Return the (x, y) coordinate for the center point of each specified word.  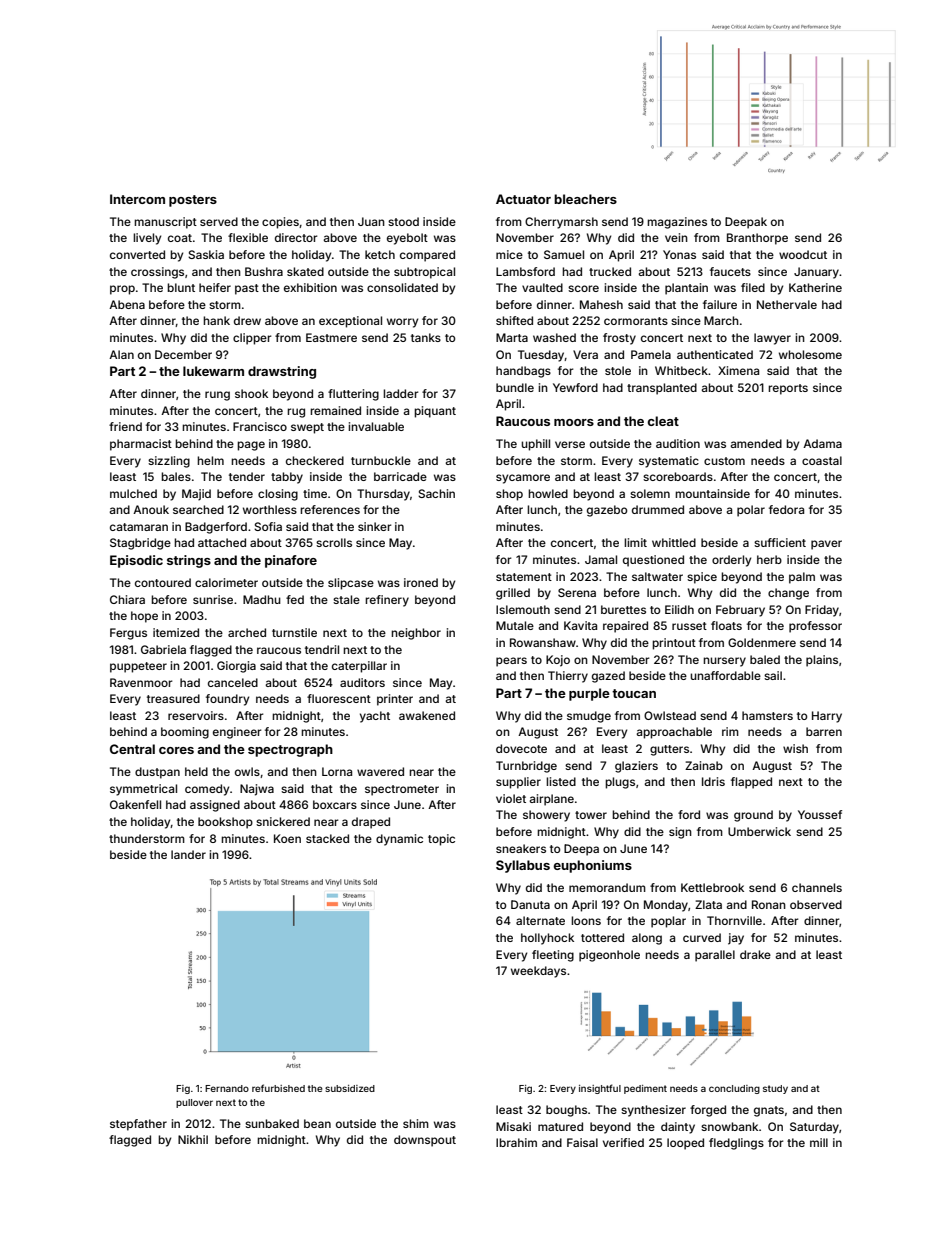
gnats (769, 1111)
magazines (677, 223)
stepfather (138, 1125)
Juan (371, 221)
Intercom (137, 199)
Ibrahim (516, 1142)
